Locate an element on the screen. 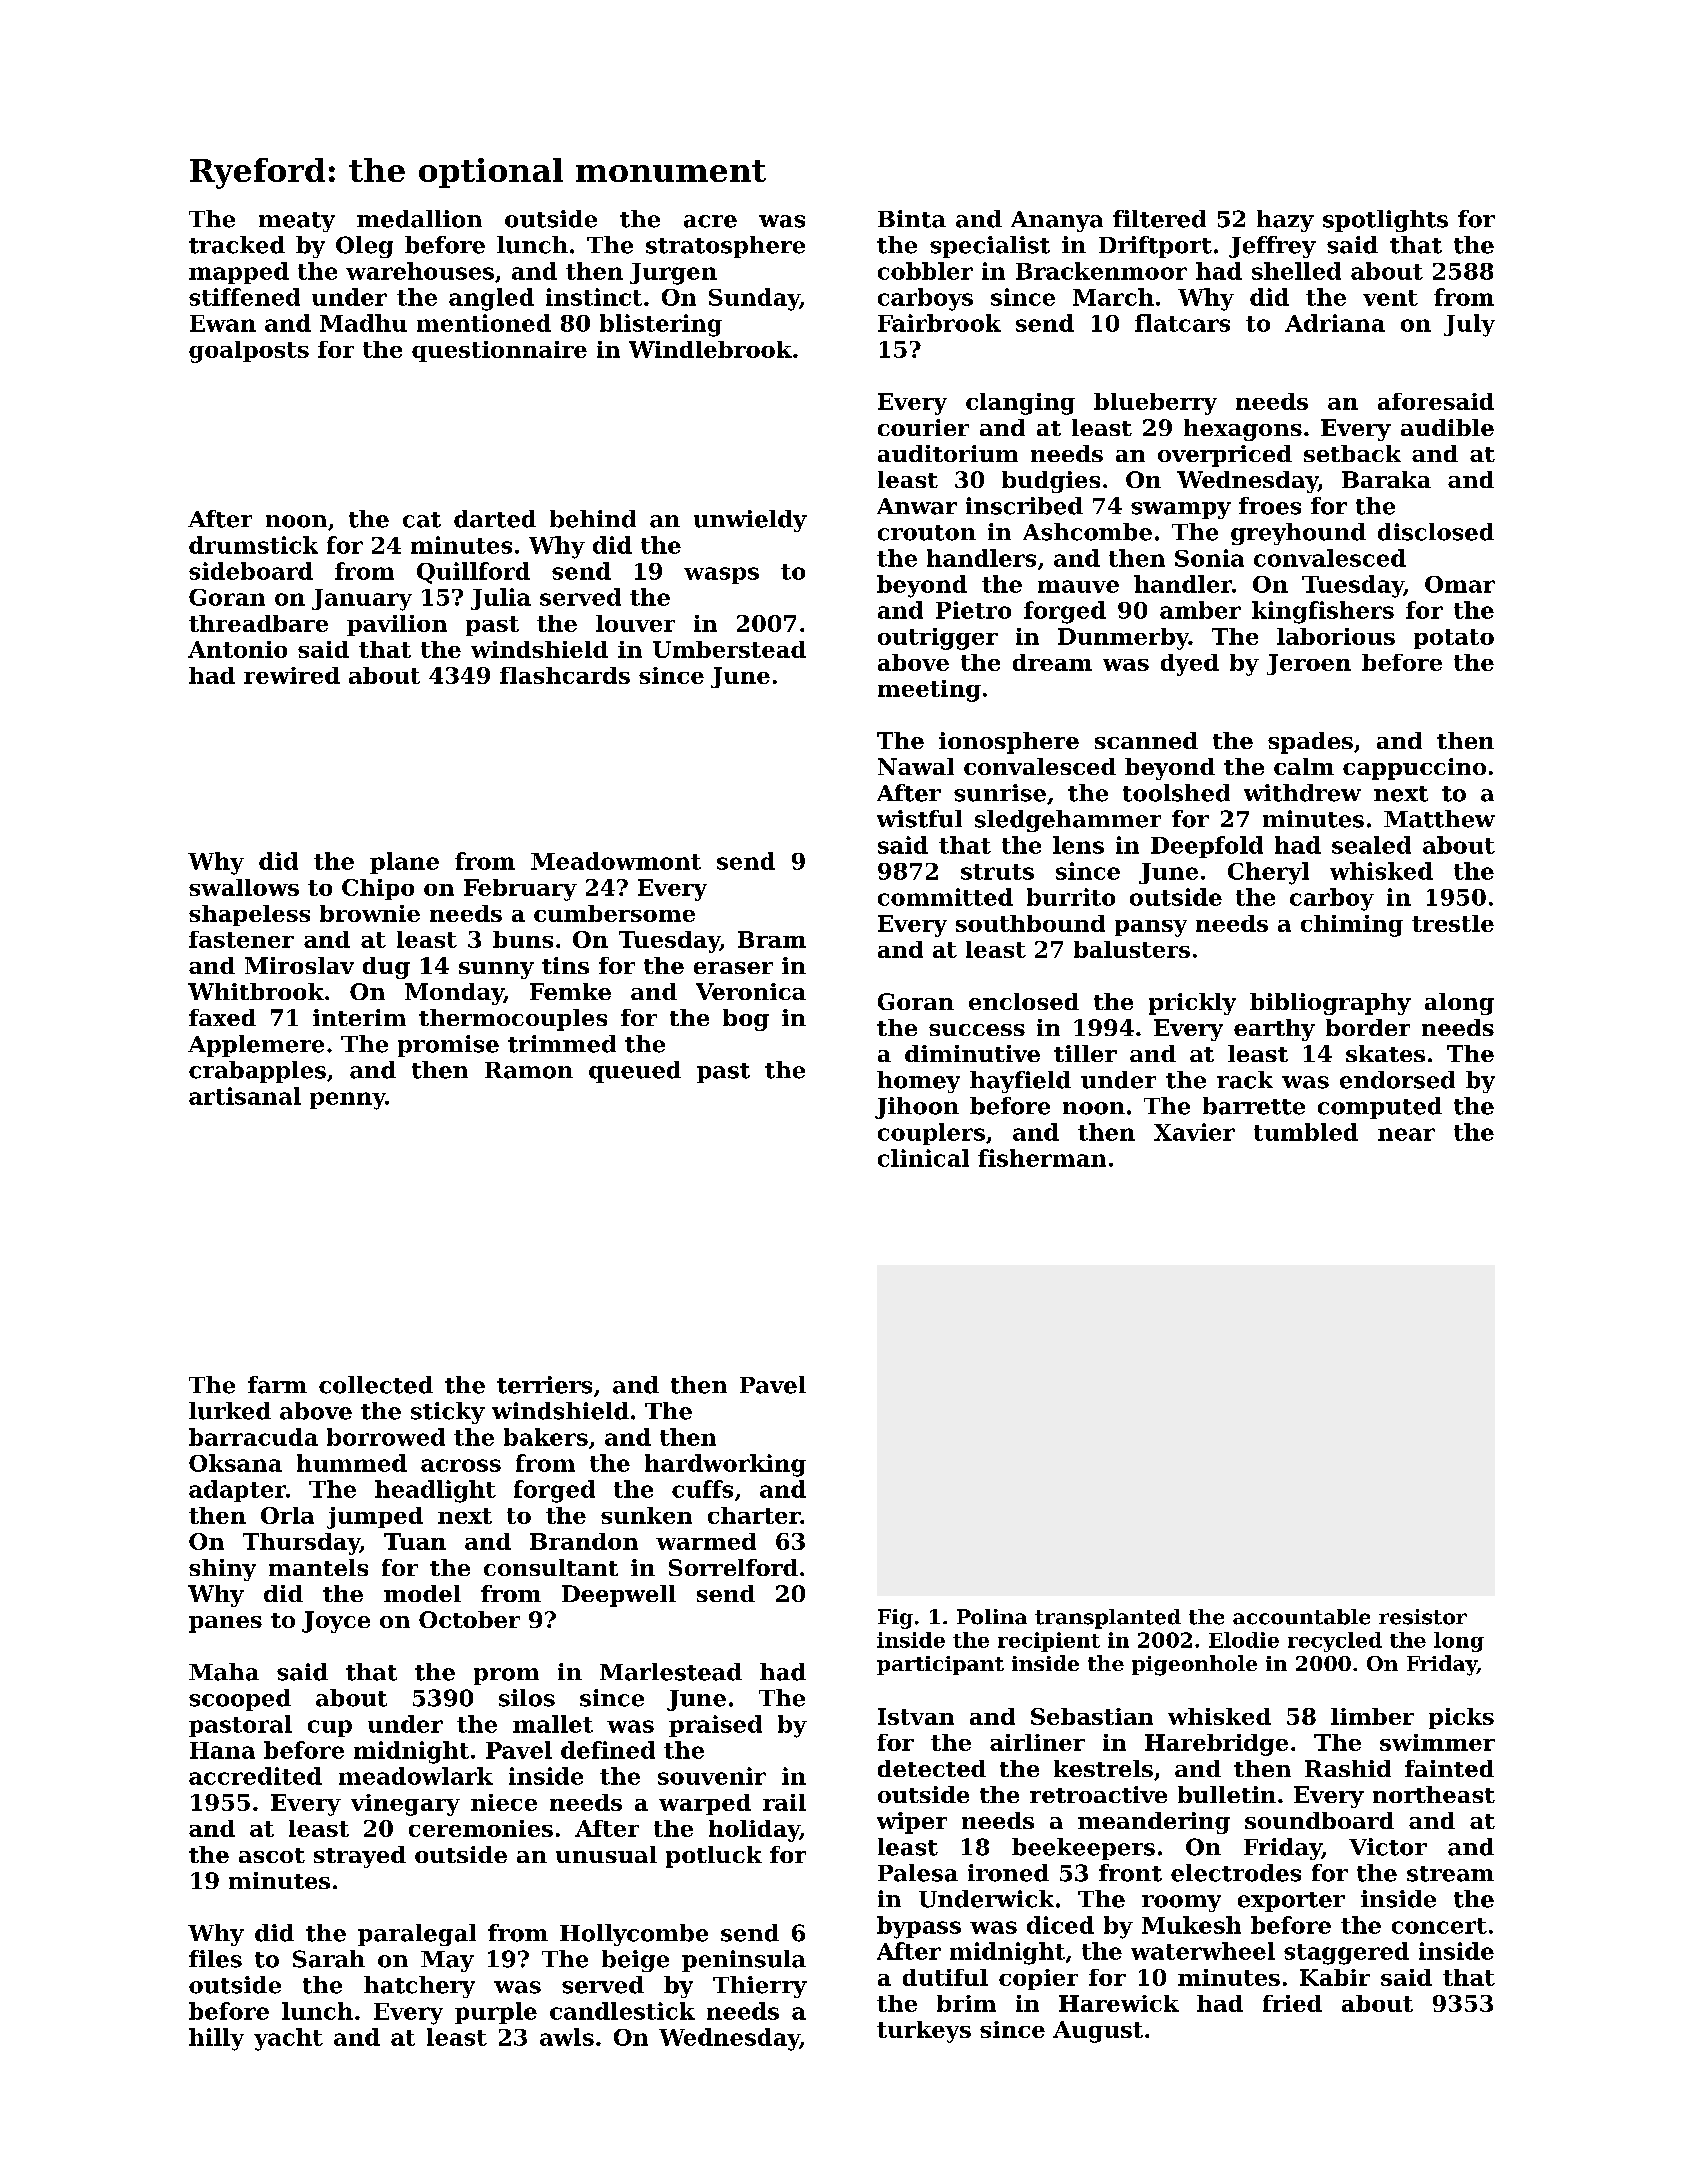 The height and width of the screenshot is (2178, 1683). awls is located at coordinates (567, 2037).
